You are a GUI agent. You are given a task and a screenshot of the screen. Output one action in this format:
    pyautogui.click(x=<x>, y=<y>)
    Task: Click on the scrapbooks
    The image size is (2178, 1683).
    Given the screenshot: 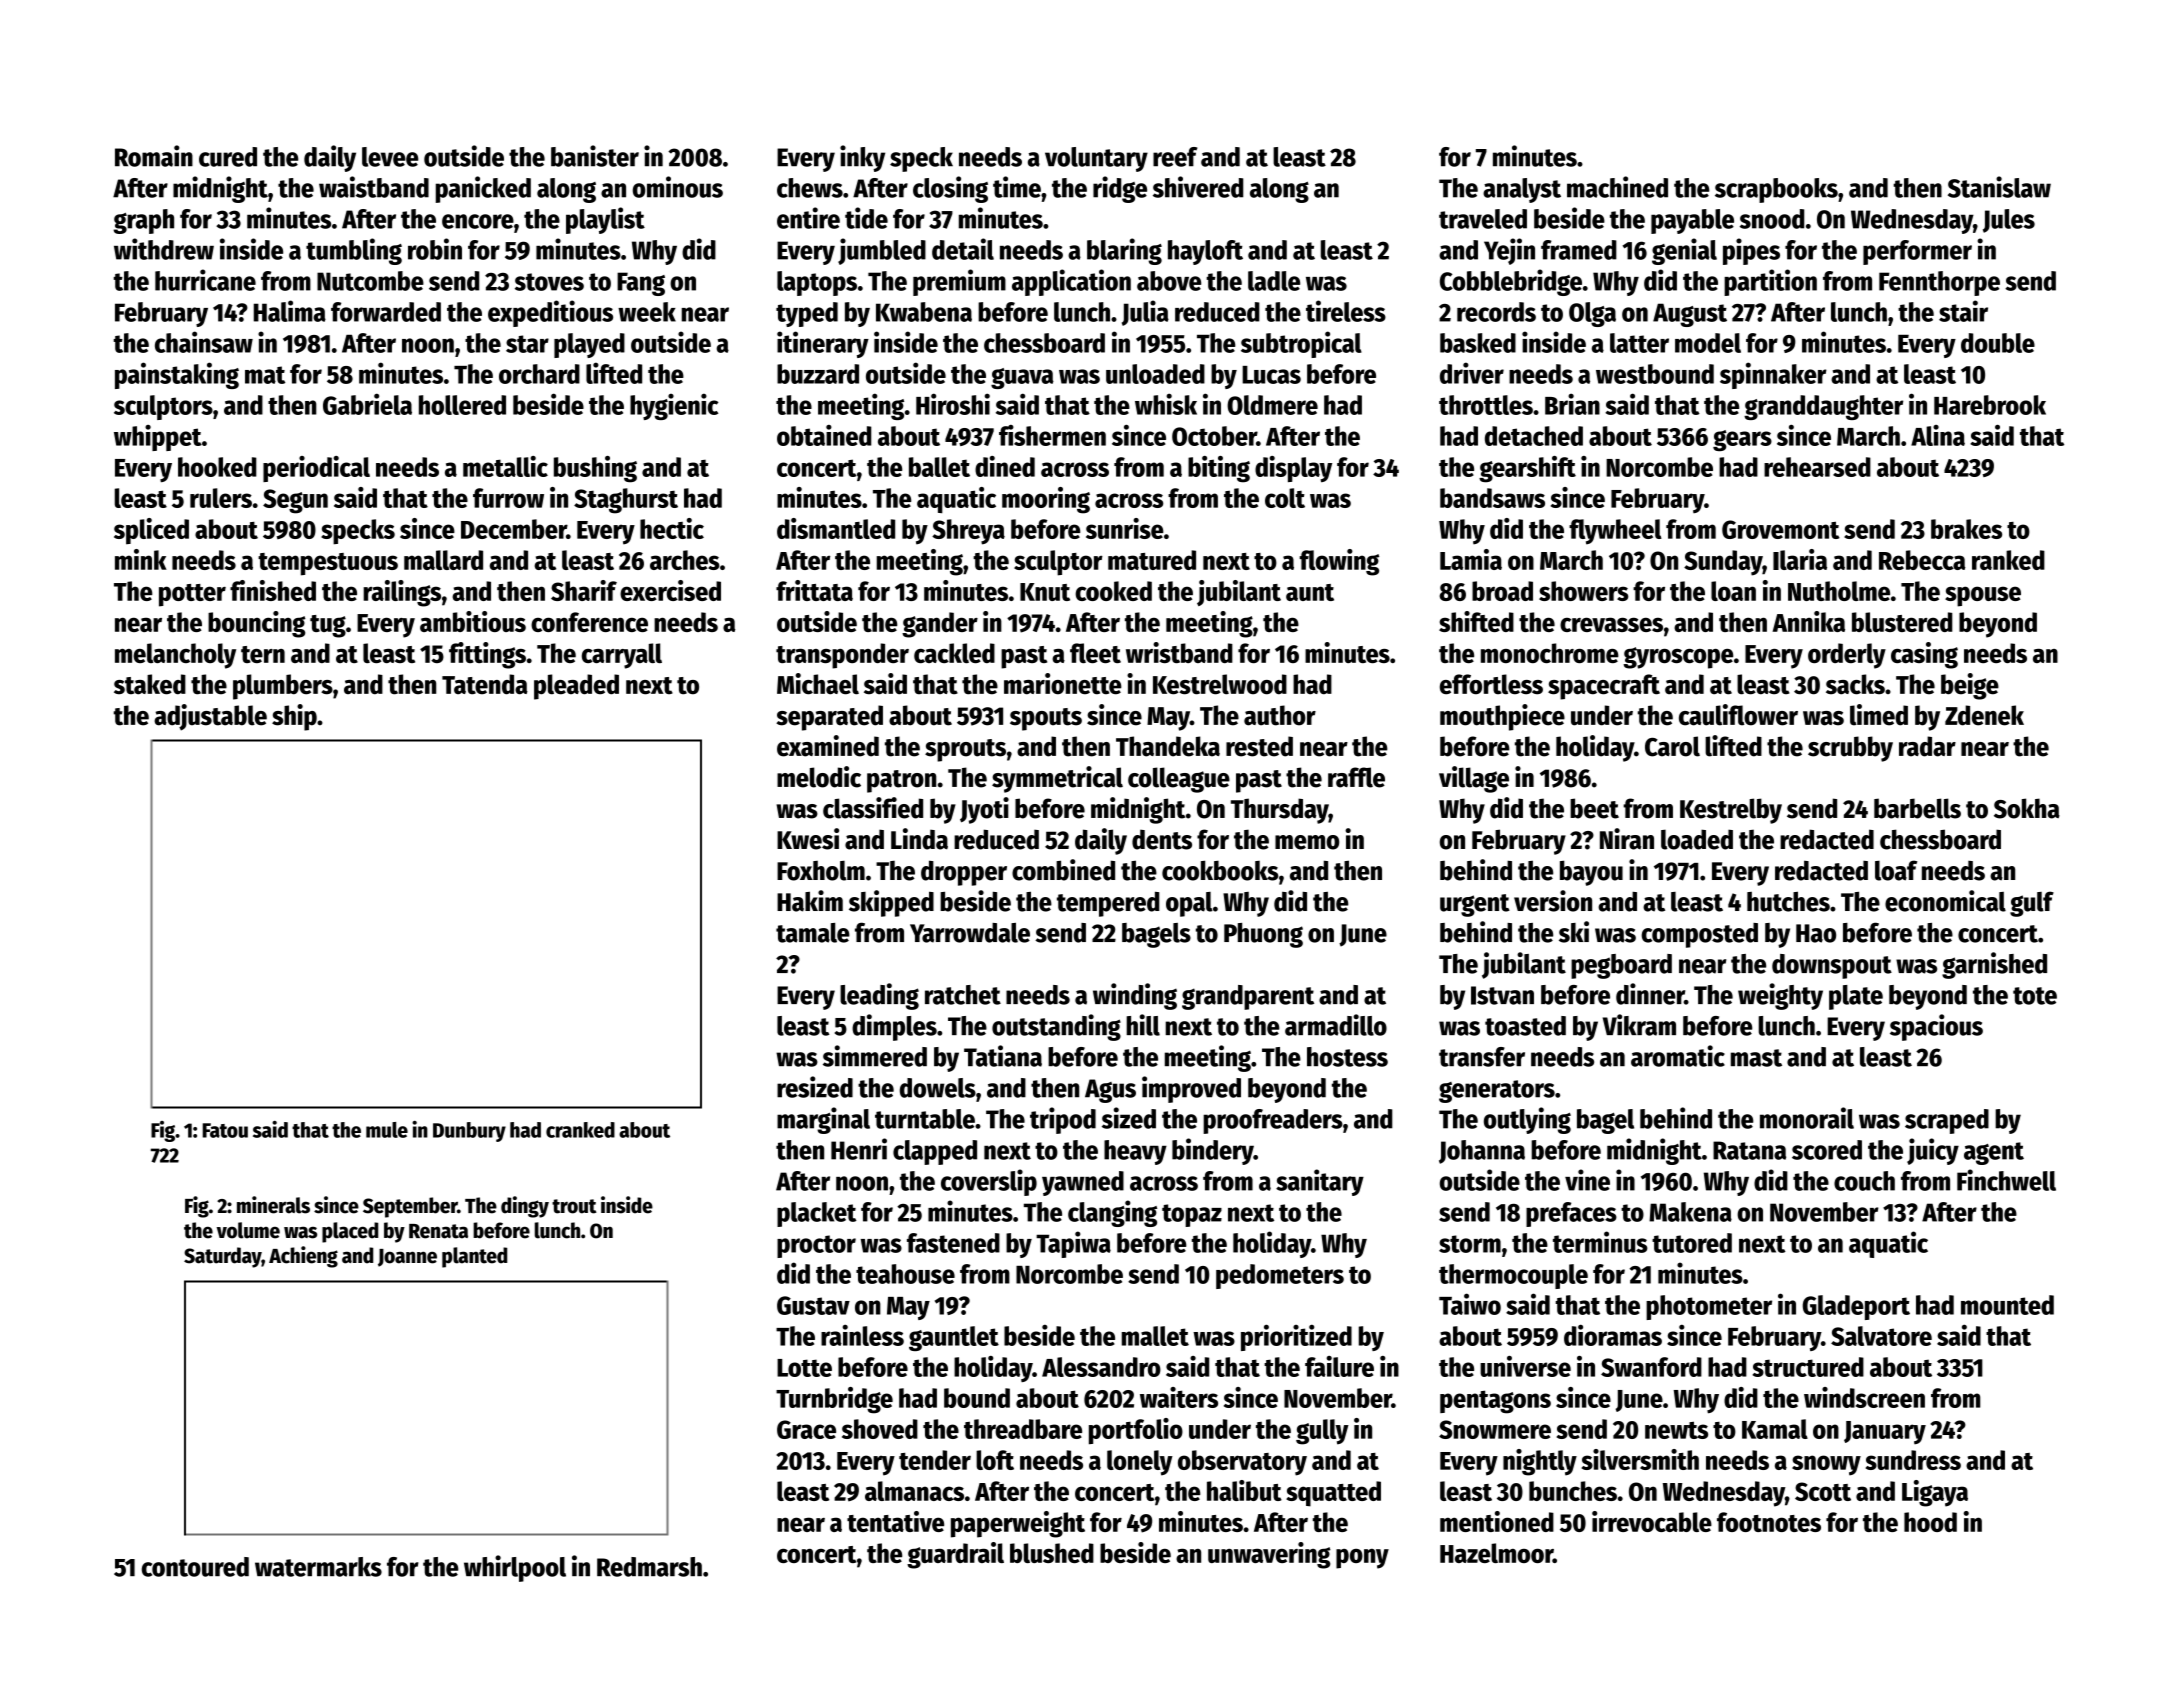 What is the action you would take?
    pyautogui.click(x=1776, y=190)
